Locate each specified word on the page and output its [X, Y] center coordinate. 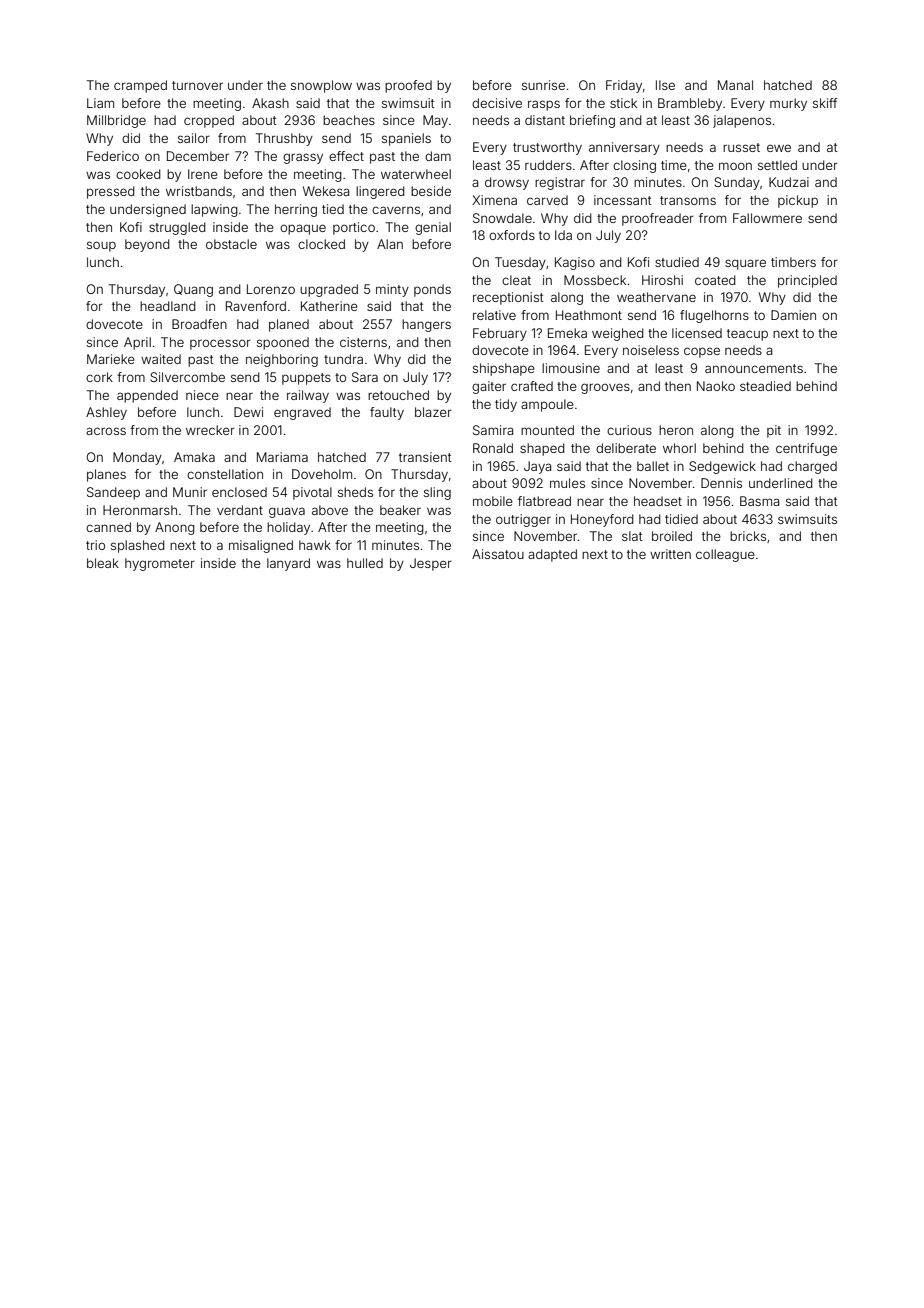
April [137, 343]
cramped [140, 86]
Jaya [537, 467]
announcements [754, 368]
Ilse [665, 85]
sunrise [543, 85]
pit [774, 431]
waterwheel [416, 174]
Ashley [106, 413]
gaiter [489, 387]
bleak [103, 563]
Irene [203, 174]
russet [741, 147]
